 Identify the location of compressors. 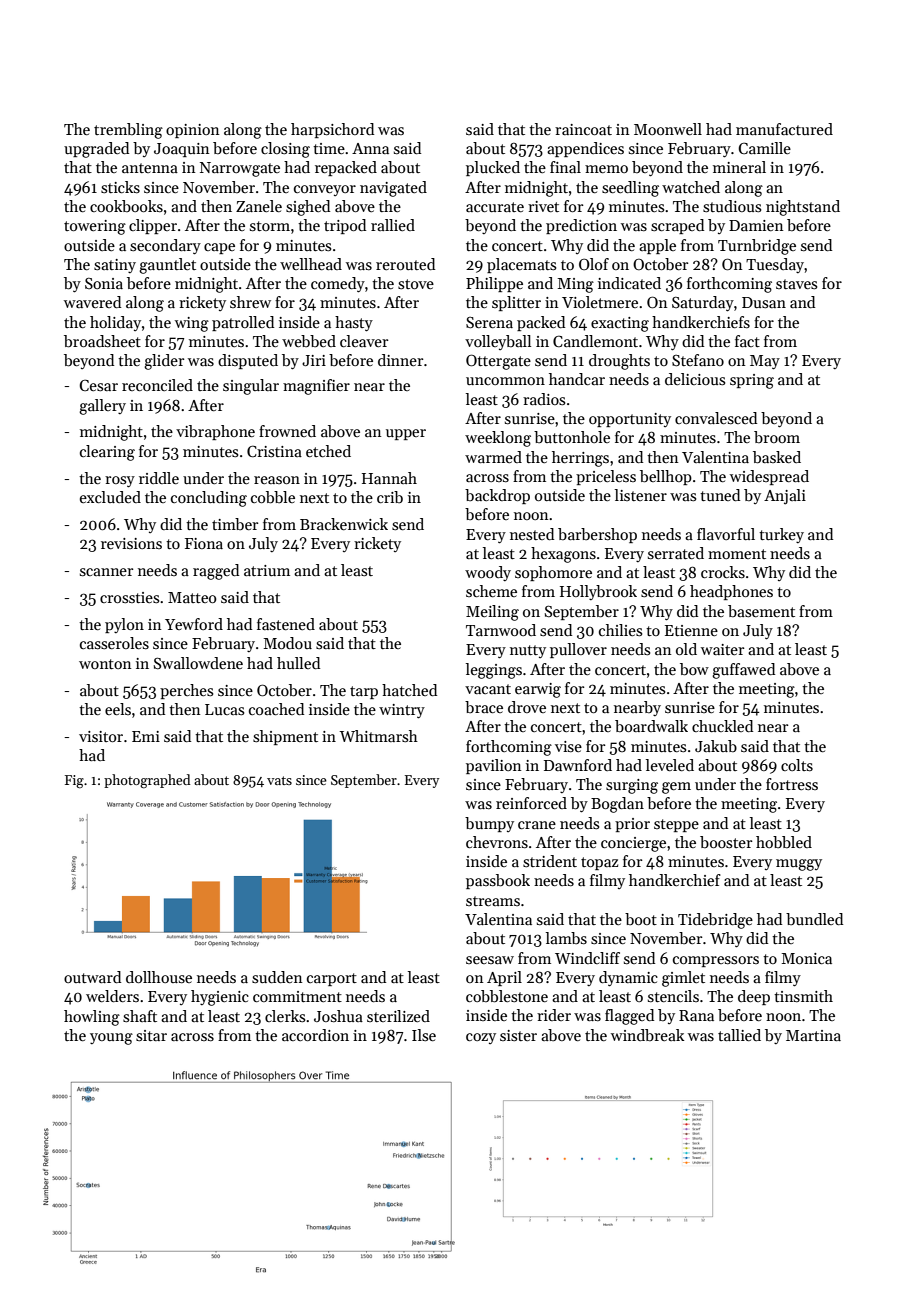
(716, 961).
